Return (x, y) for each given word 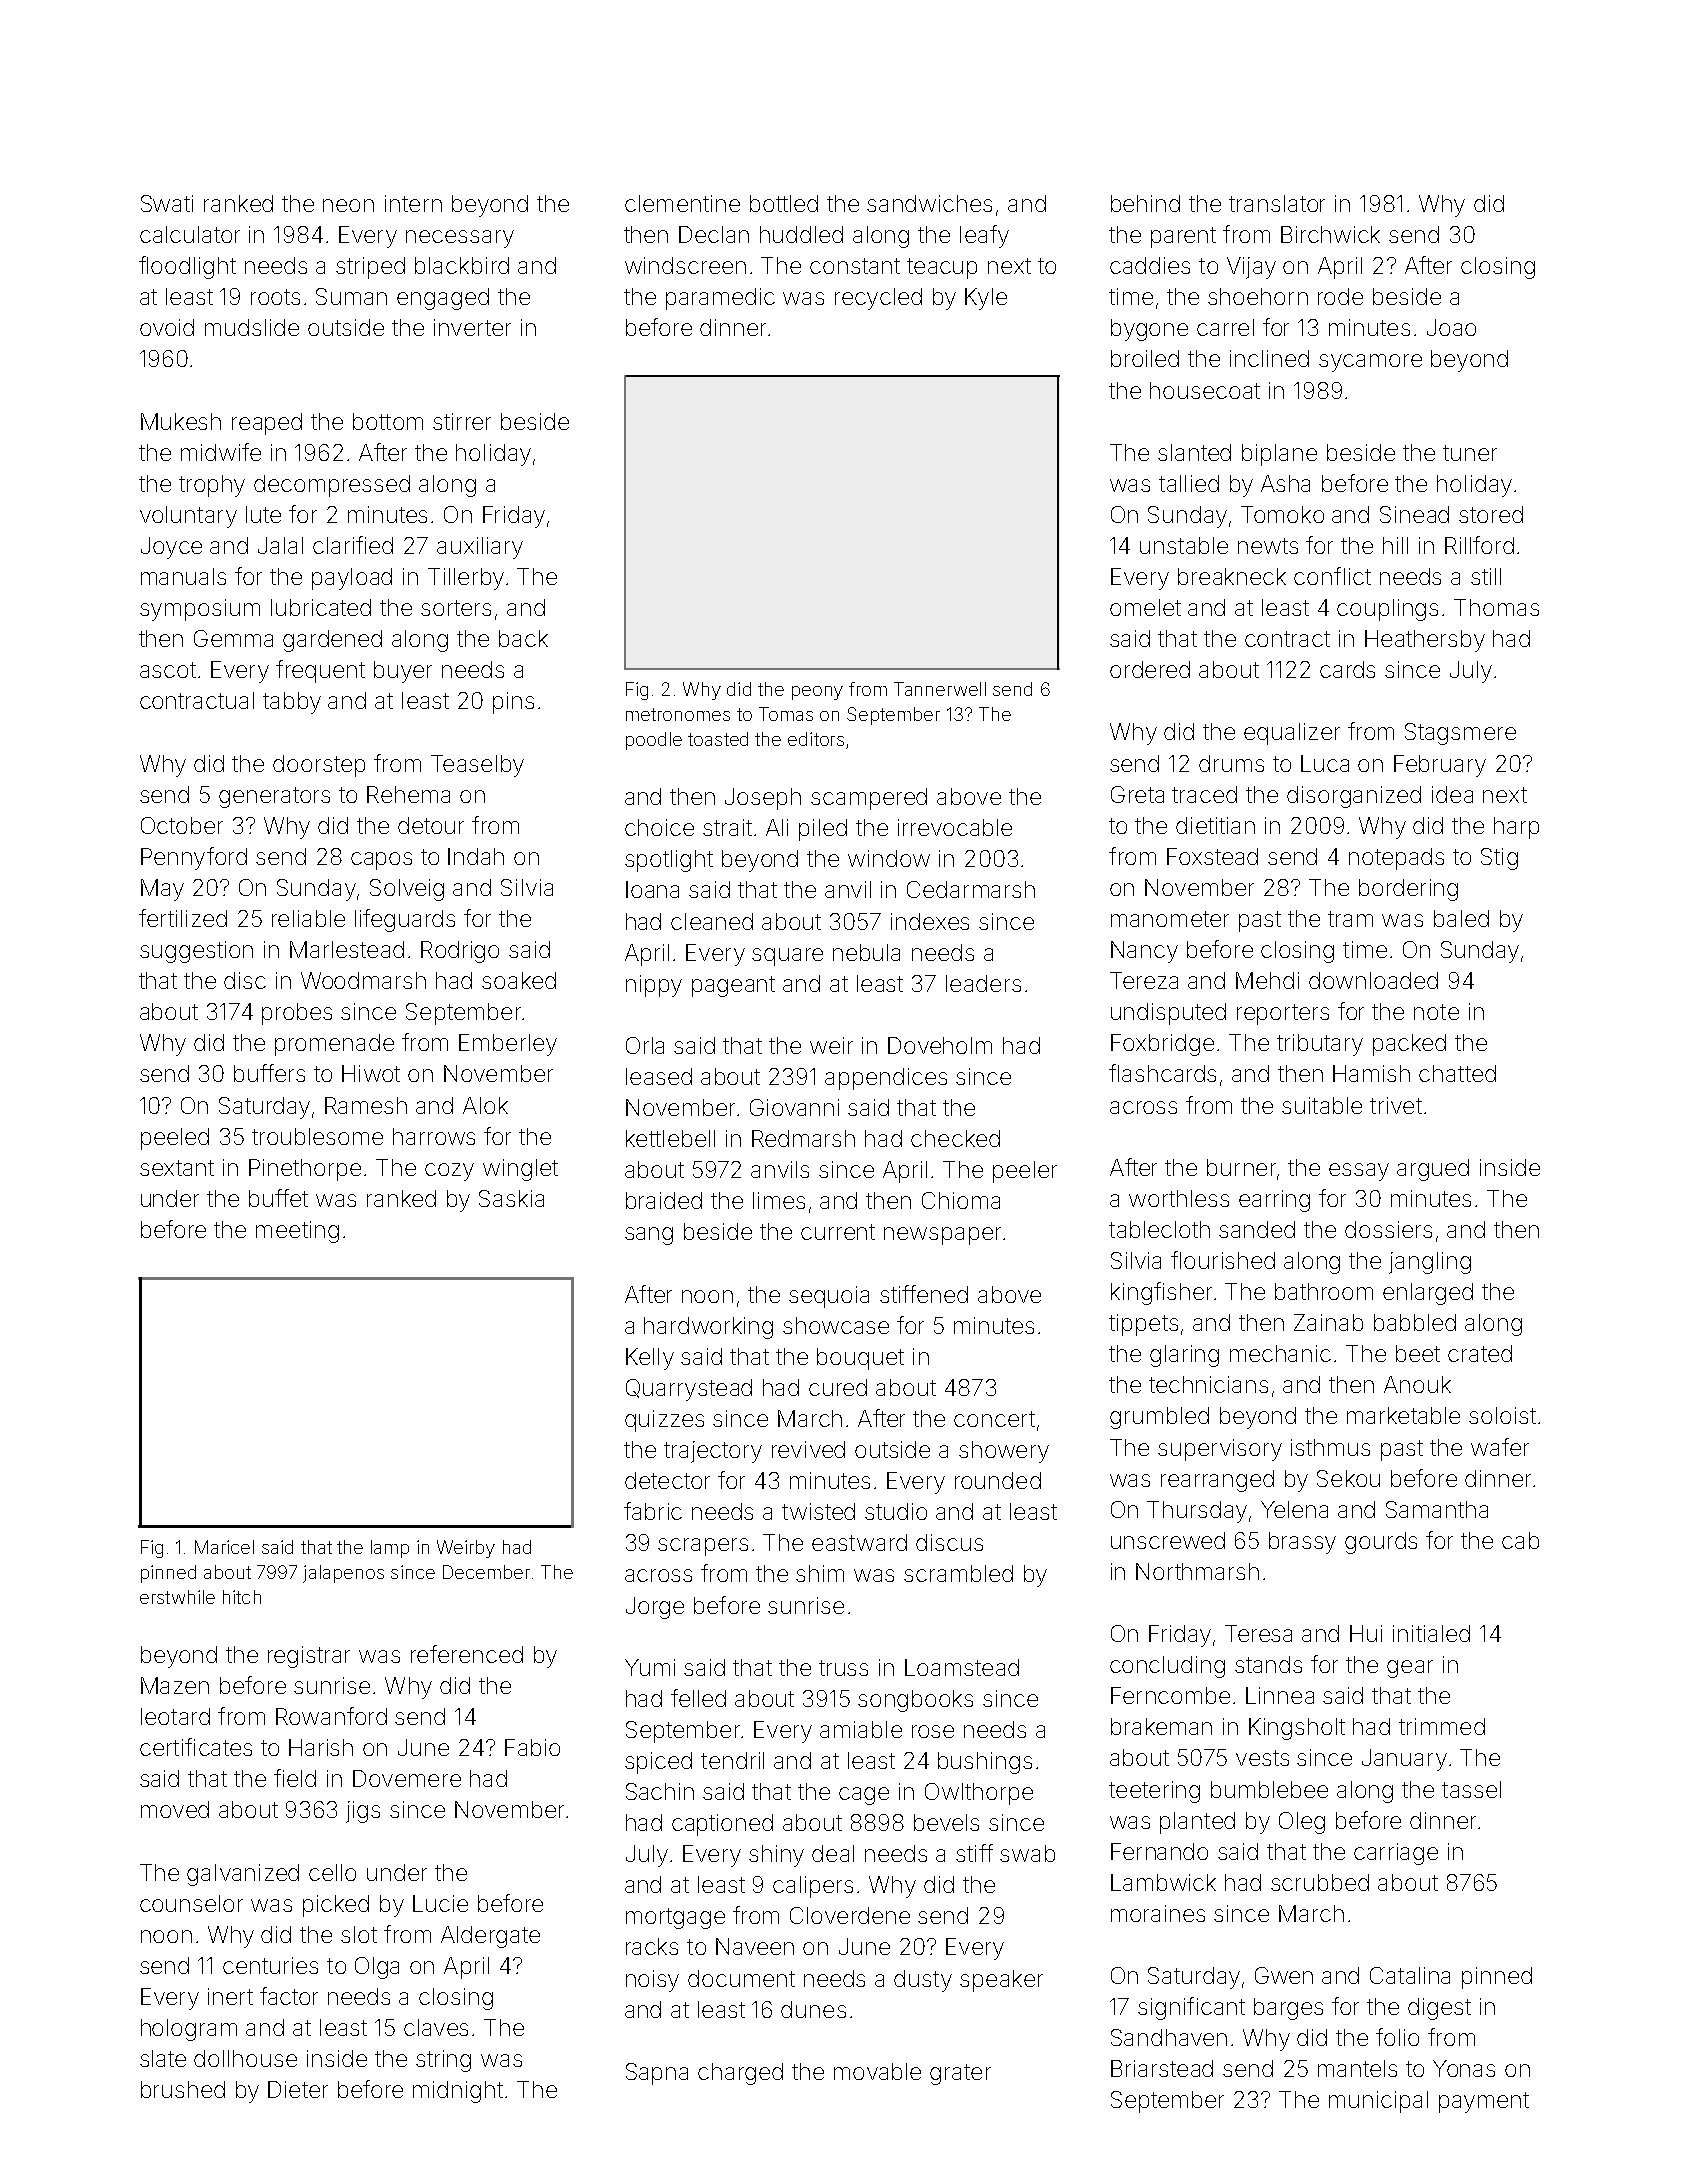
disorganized (1354, 797)
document (741, 1978)
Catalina (1410, 1975)
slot (359, 1934)
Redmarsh (803, 1138)
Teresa (1258, 1633)
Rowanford (331, 1716)
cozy (449, 1172)
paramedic (720, 299)
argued (1433, 1170)
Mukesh (181, 421)
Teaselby (477, 766)
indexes (930, 921)
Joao (1451, 327)
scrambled (958, 1573)
